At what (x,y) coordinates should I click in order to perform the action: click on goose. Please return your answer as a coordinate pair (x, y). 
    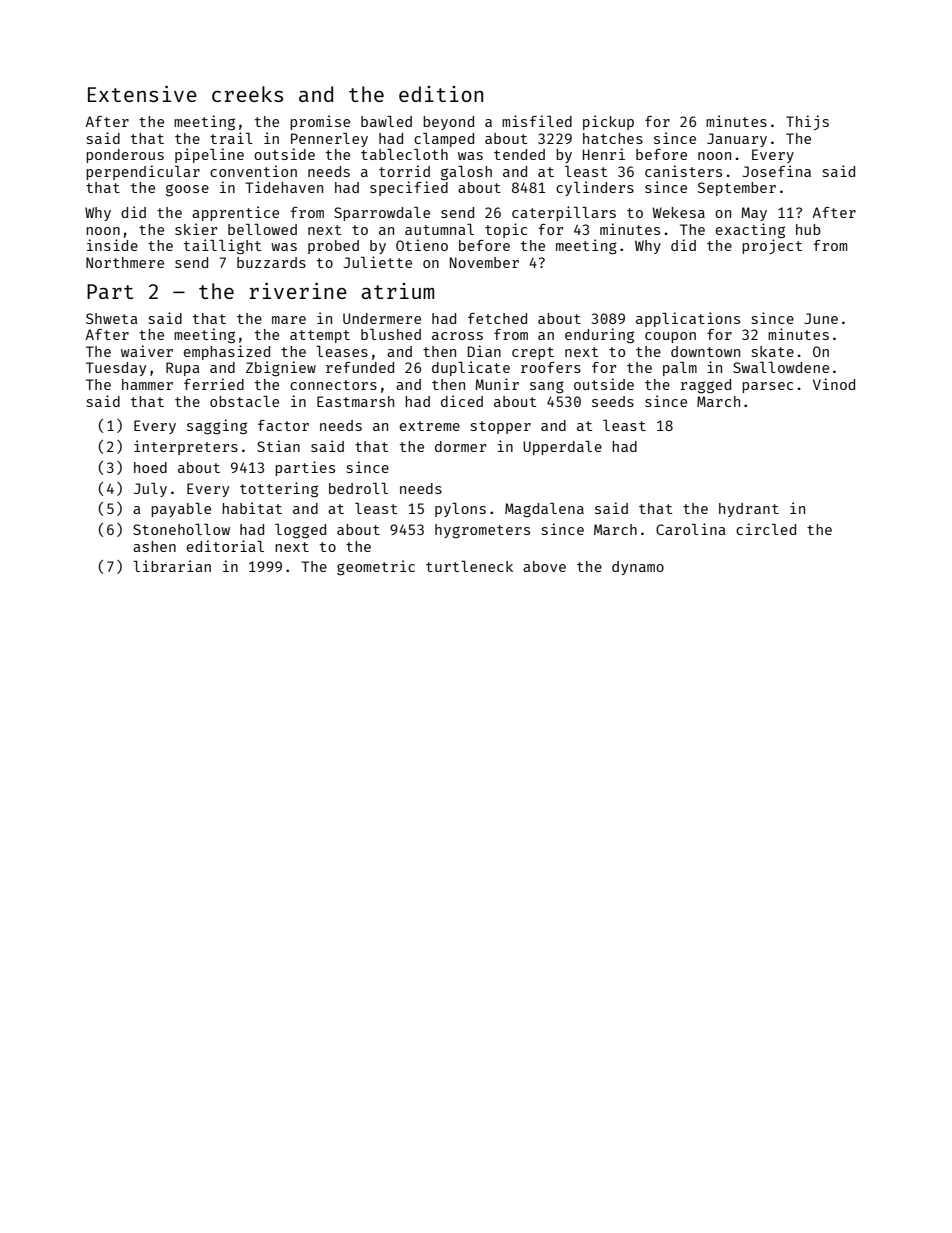
    Looking at the image, I should click on (187, 190).
